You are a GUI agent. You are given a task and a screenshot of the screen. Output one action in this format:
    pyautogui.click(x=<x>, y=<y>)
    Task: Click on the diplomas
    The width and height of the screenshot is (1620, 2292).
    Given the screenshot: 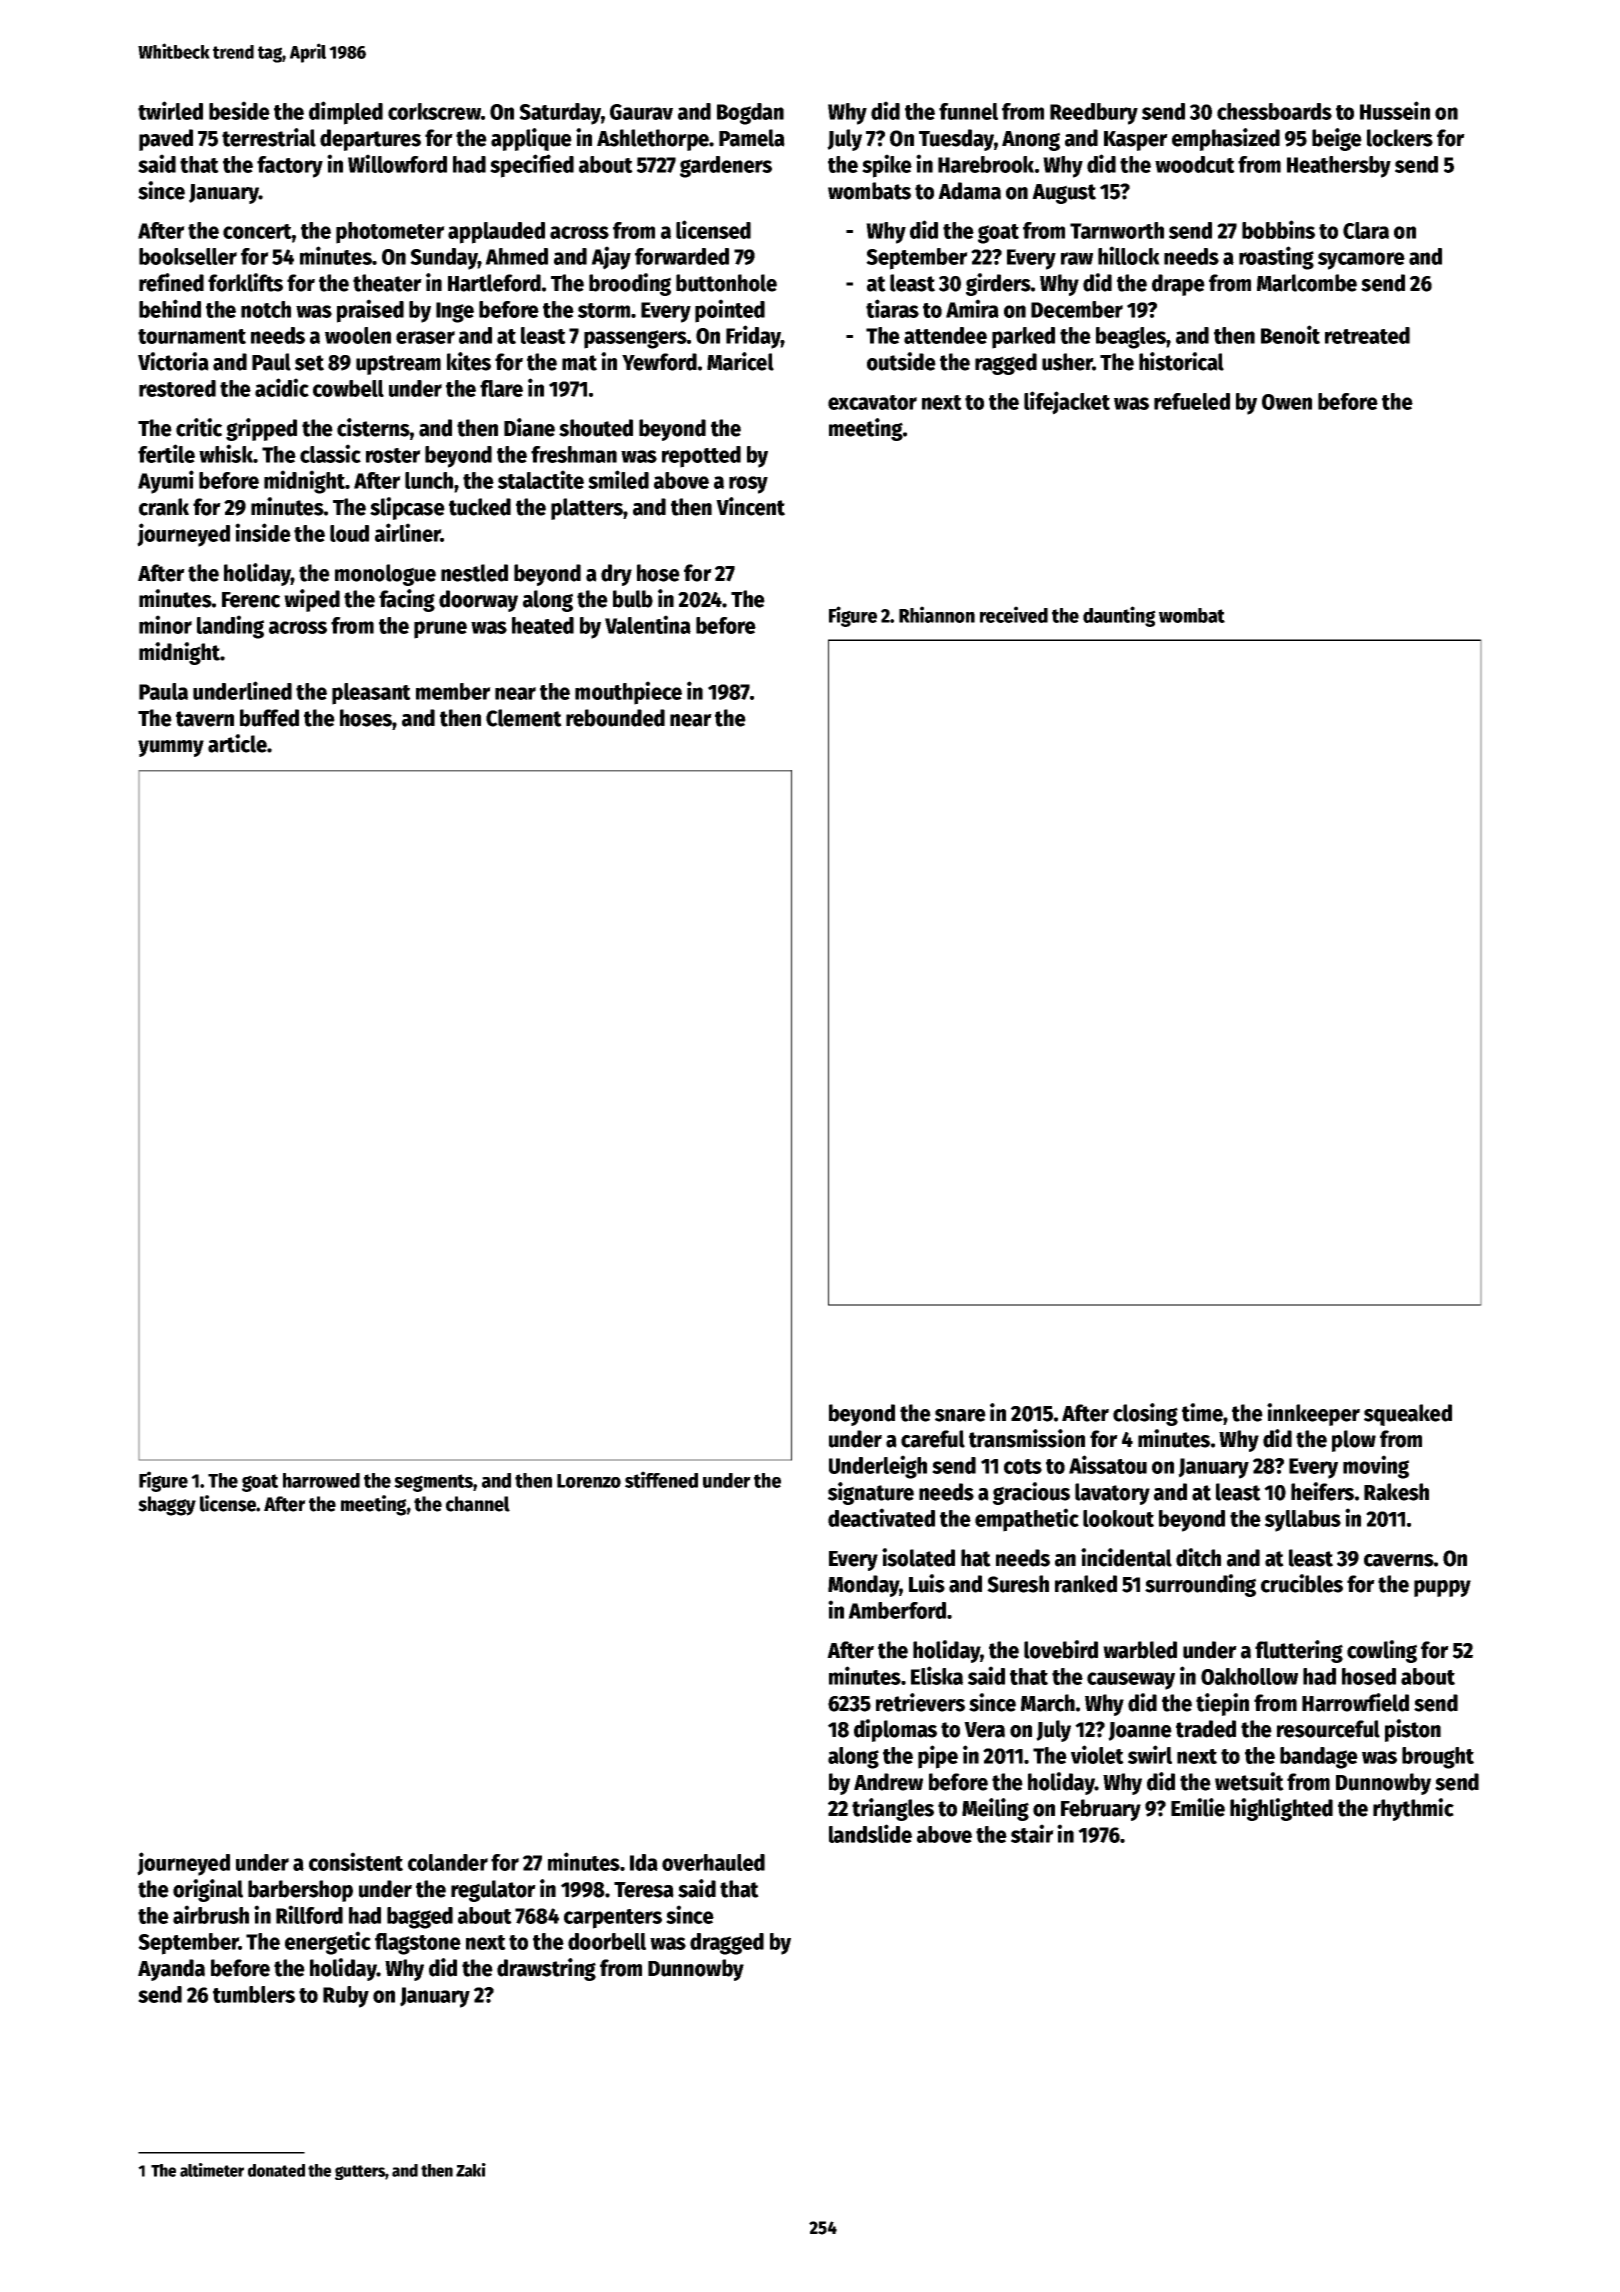 What is the action you would take?
    pyautogui.click(x=895, y=1730)
